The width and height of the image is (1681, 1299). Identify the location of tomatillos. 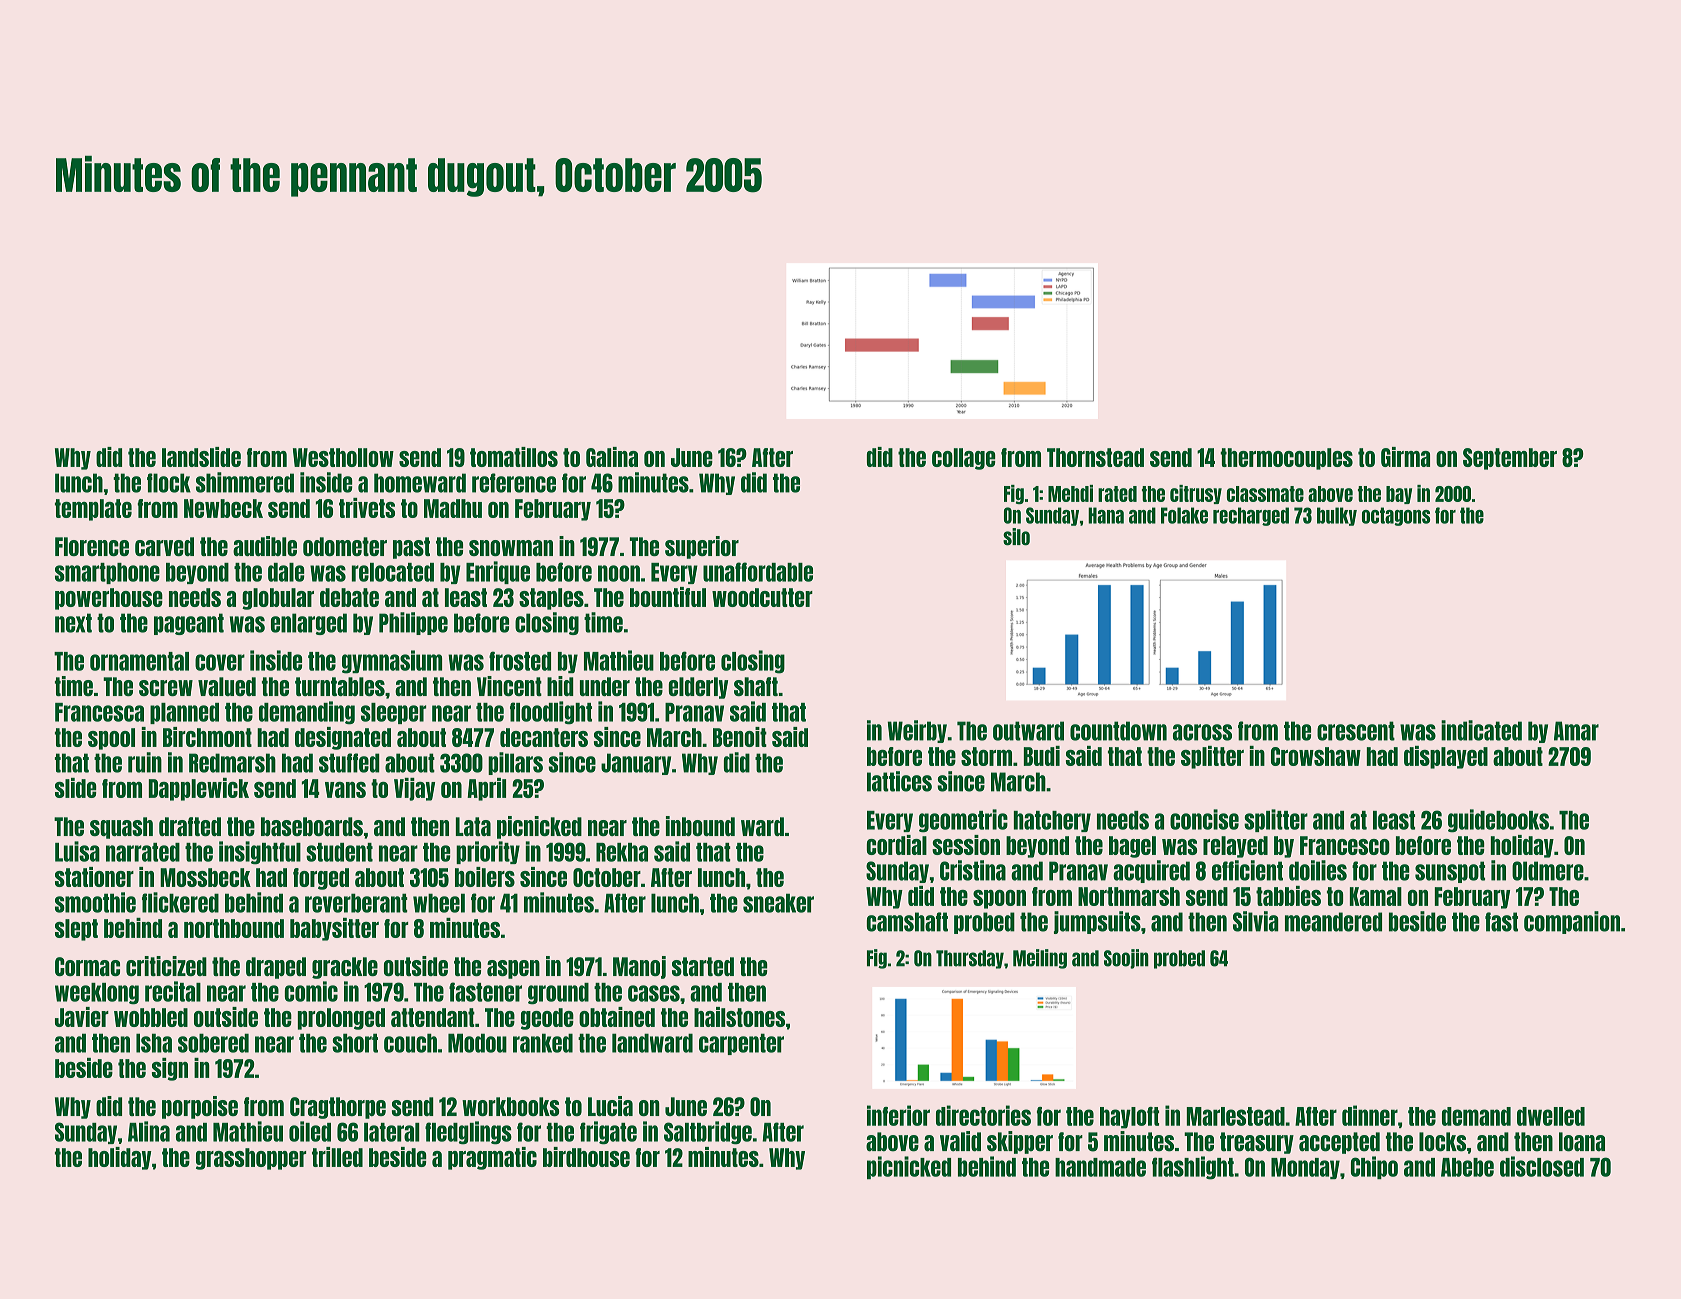
(514, 457).
